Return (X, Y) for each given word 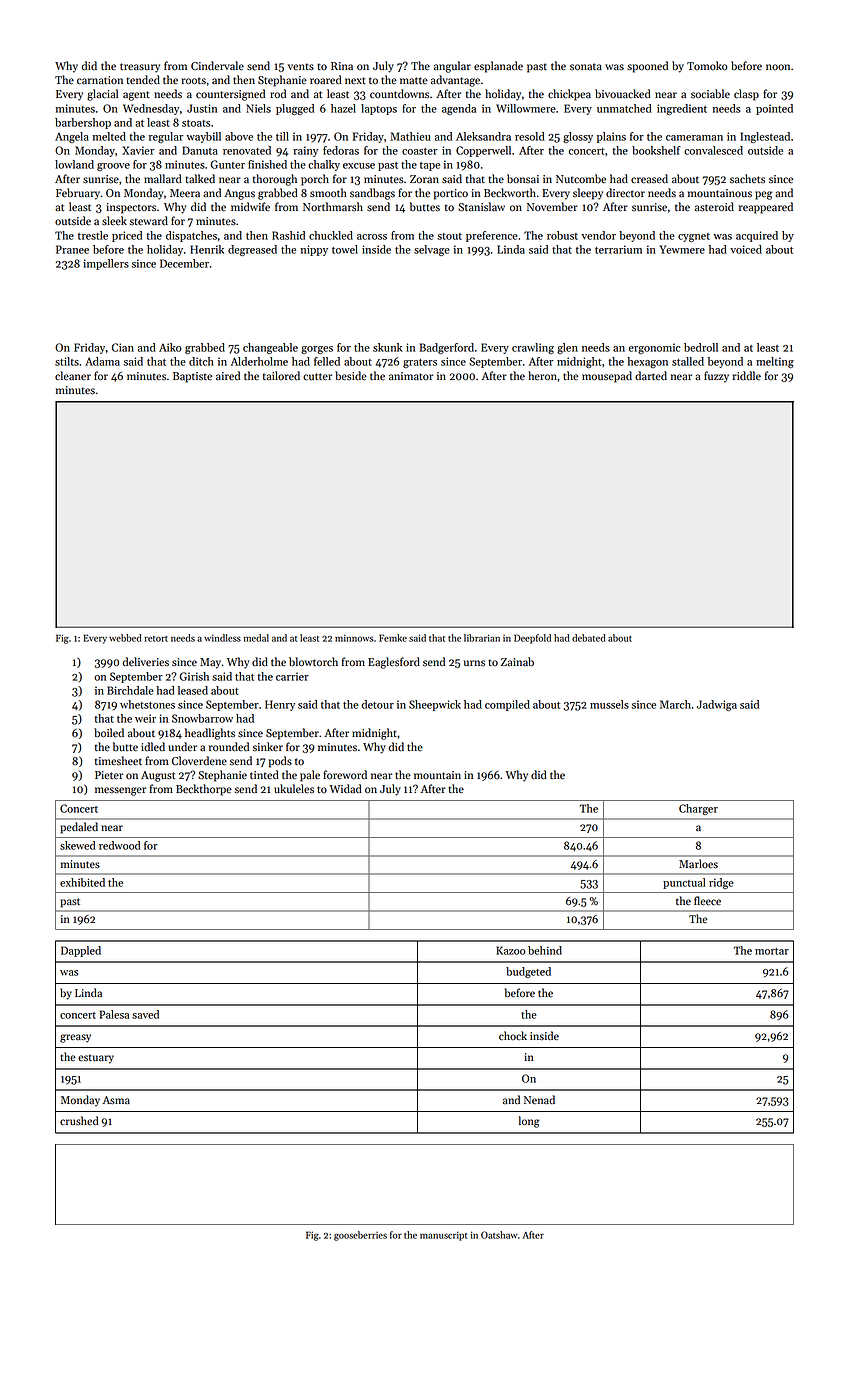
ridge (721, 883)
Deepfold (532, 639)
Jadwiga (717, 705)
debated (588, 638)
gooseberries (360, 1236)
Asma (116, 1100)
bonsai (523, 179)
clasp (746, 95)
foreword (345, 775)
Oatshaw (499, 1235)
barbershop (83, 123)
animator (411, 376)
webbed (125, 638)
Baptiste (192, 377)
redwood (119, 845)
